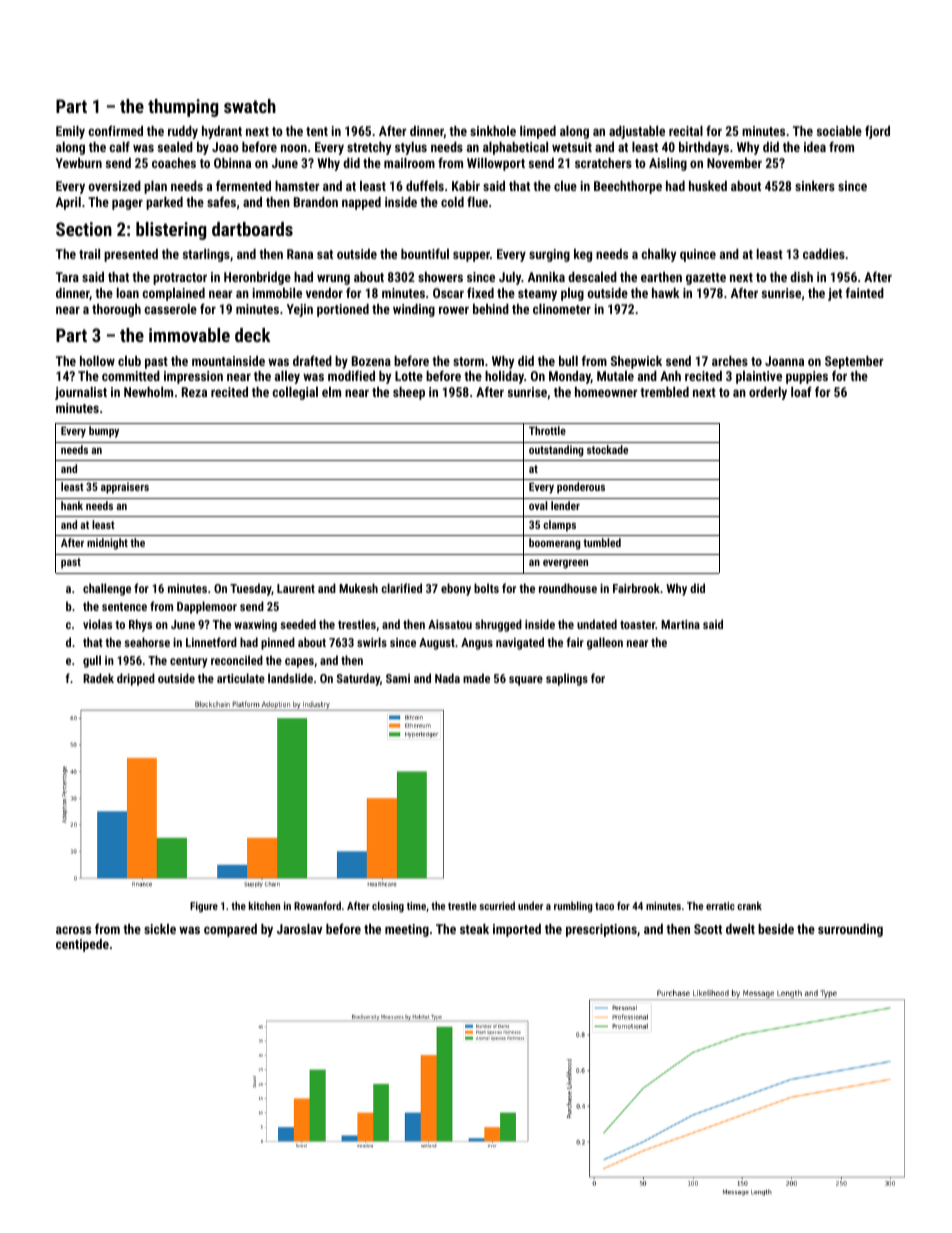  What do you see at coordinates (865, 292) in the screenshot?
I see `fainted` at bounding box center [865, 292].
